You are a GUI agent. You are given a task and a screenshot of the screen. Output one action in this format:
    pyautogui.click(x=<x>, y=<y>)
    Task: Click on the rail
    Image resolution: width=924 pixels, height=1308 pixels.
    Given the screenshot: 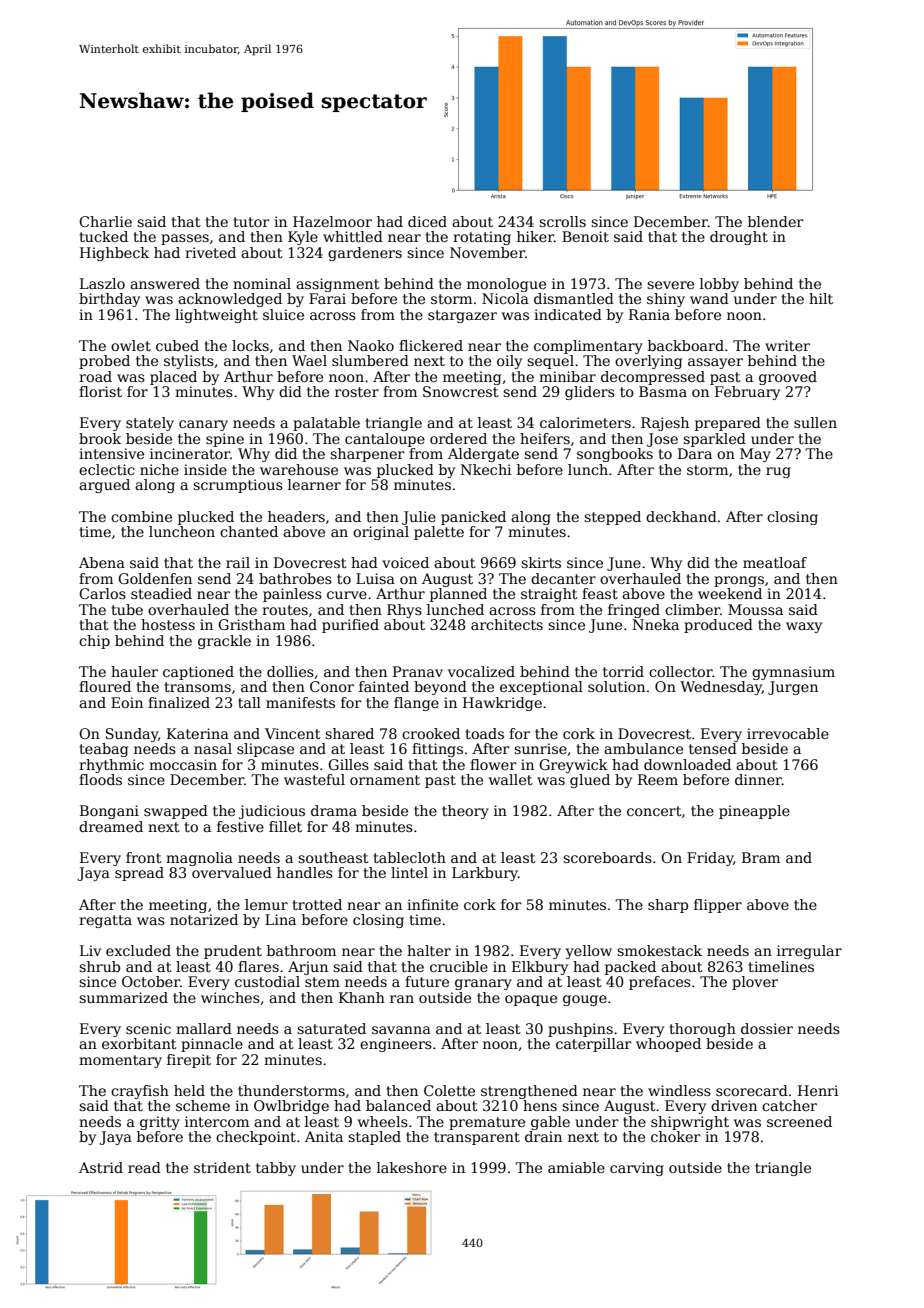 What is the action you would take?
    pyautogui.click(x=238, y=562)
